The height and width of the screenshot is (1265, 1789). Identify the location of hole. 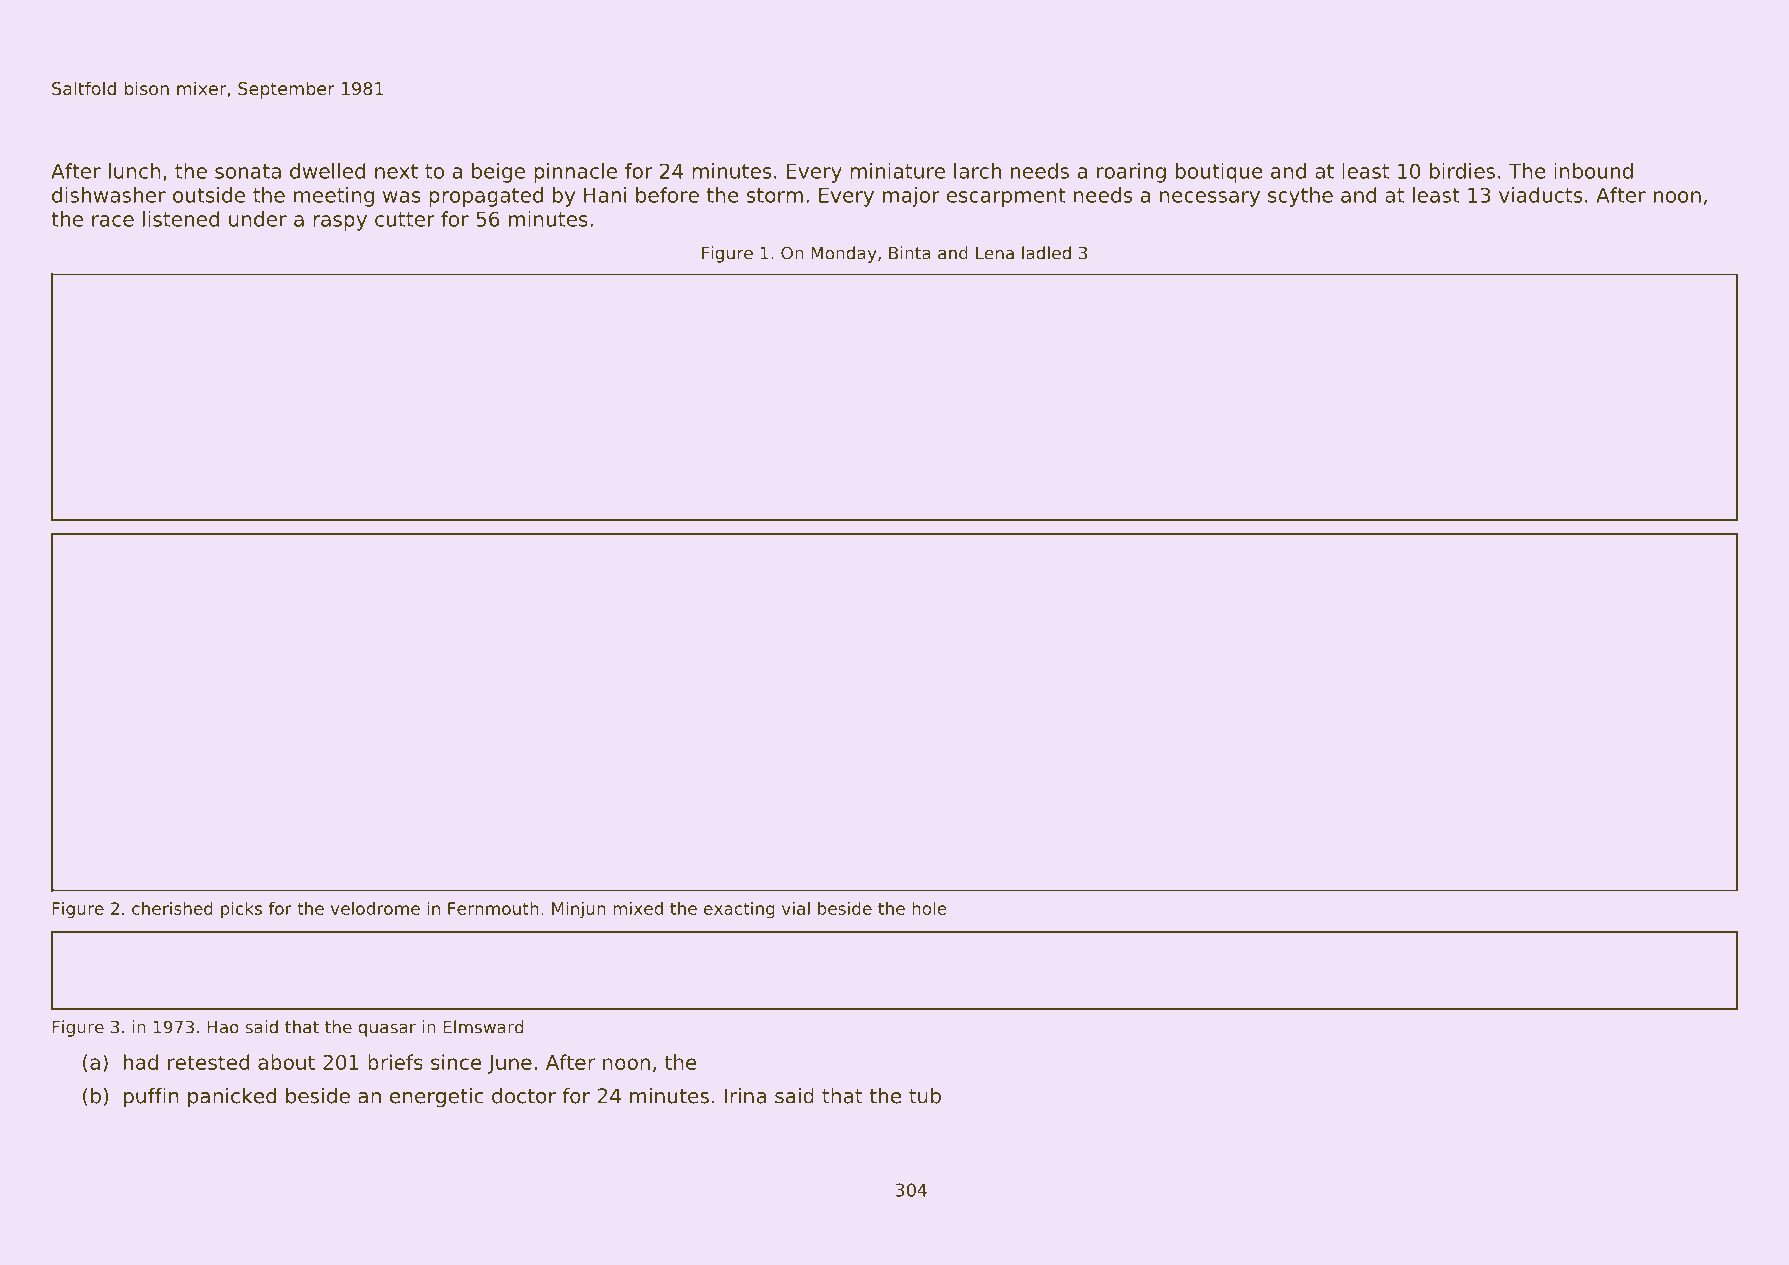
(929, 908).
